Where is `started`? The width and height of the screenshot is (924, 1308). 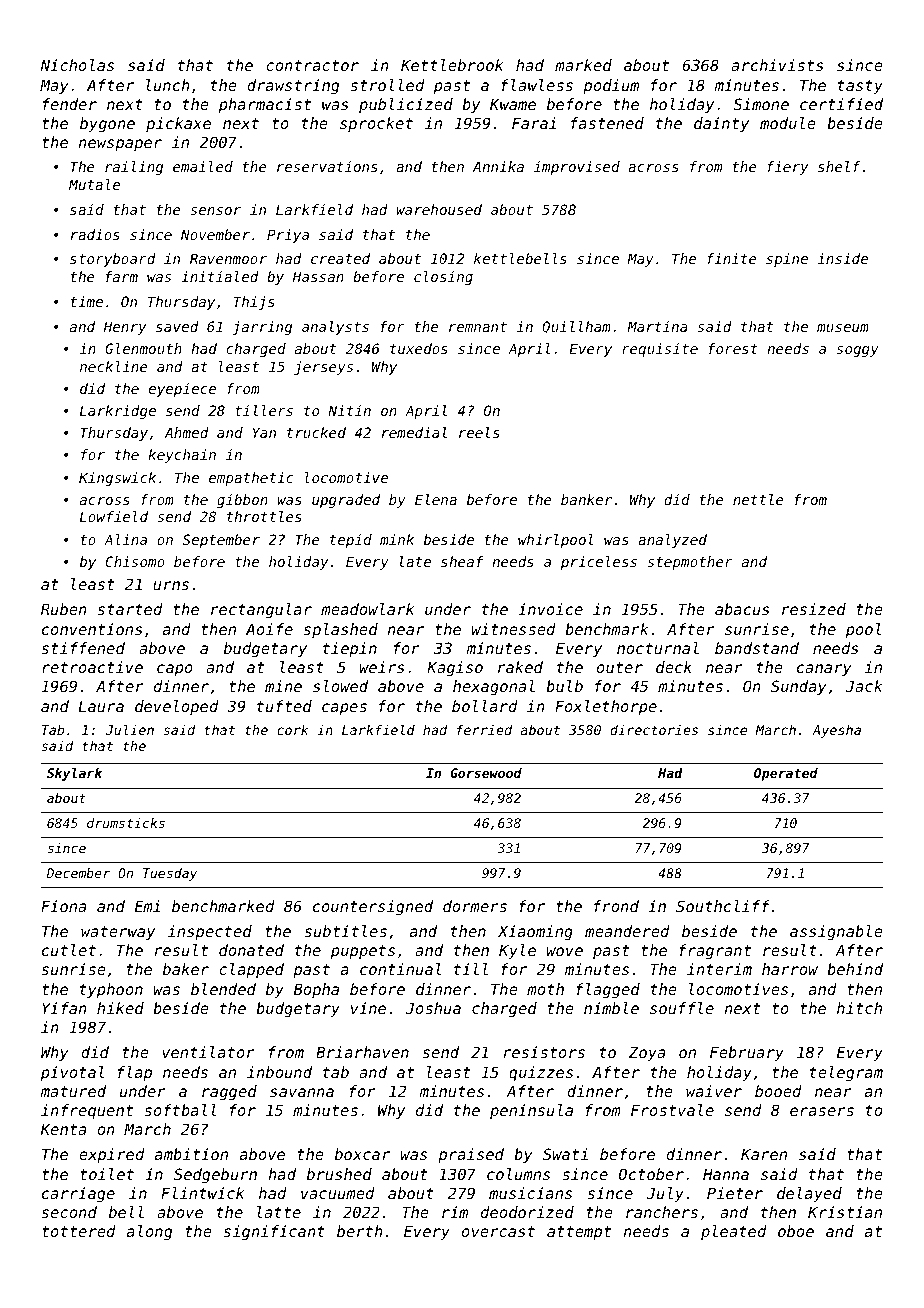
started is located at coordinates (130, 609).
